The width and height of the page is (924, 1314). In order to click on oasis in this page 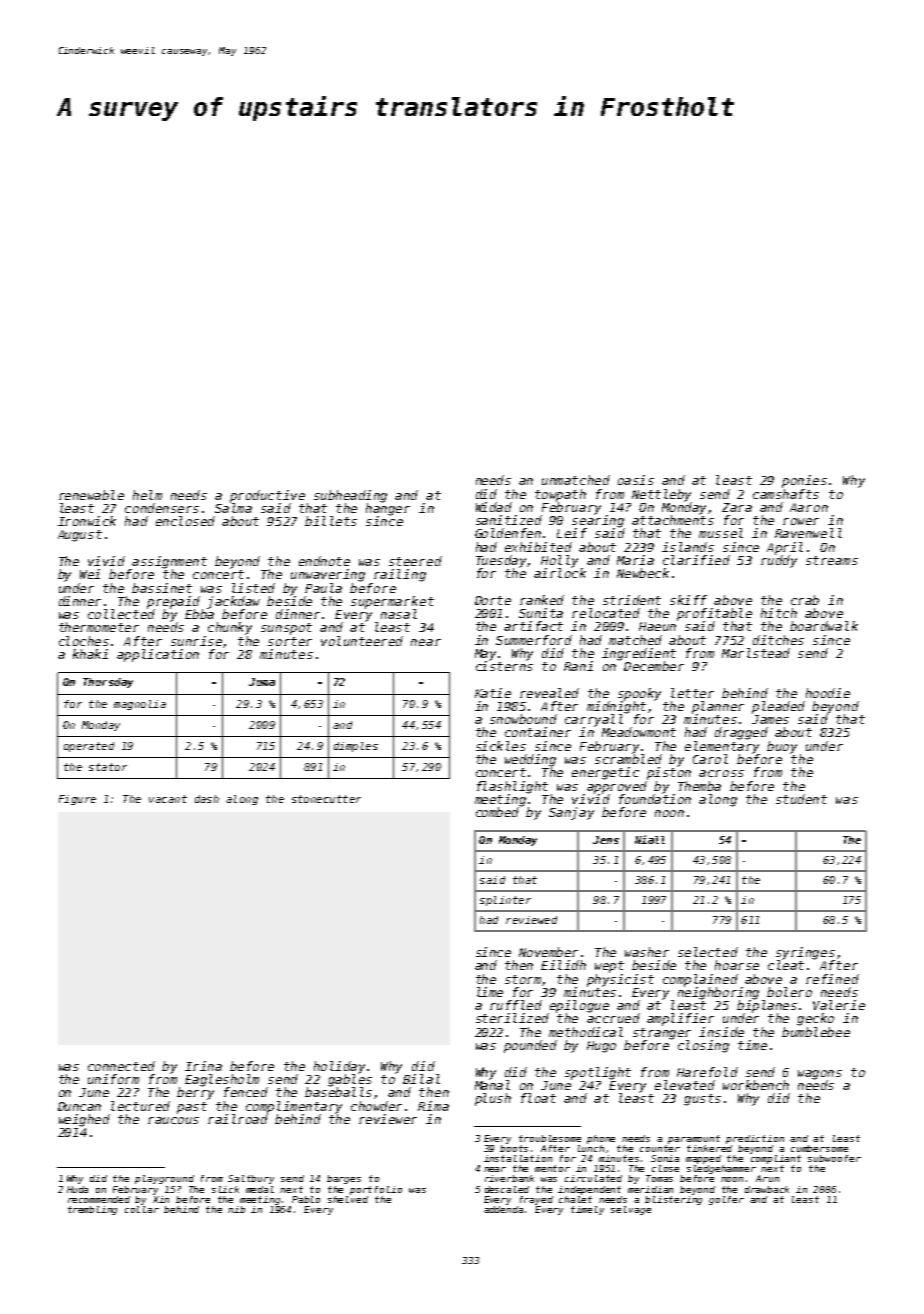, I will do `click(636, 480)`.
